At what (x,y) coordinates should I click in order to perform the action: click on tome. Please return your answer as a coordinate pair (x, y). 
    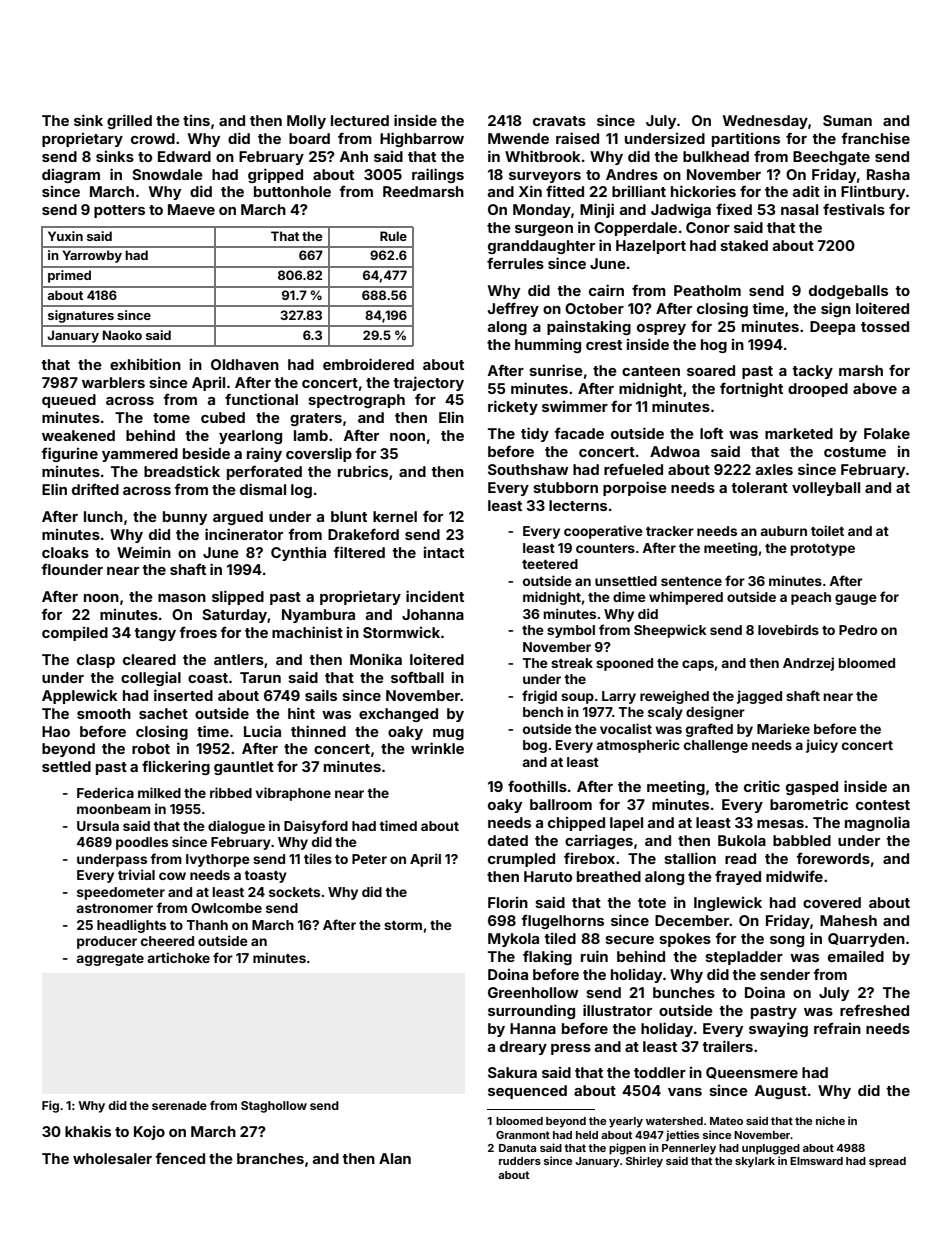
    Looking at the image, I should click on (171, 418).
